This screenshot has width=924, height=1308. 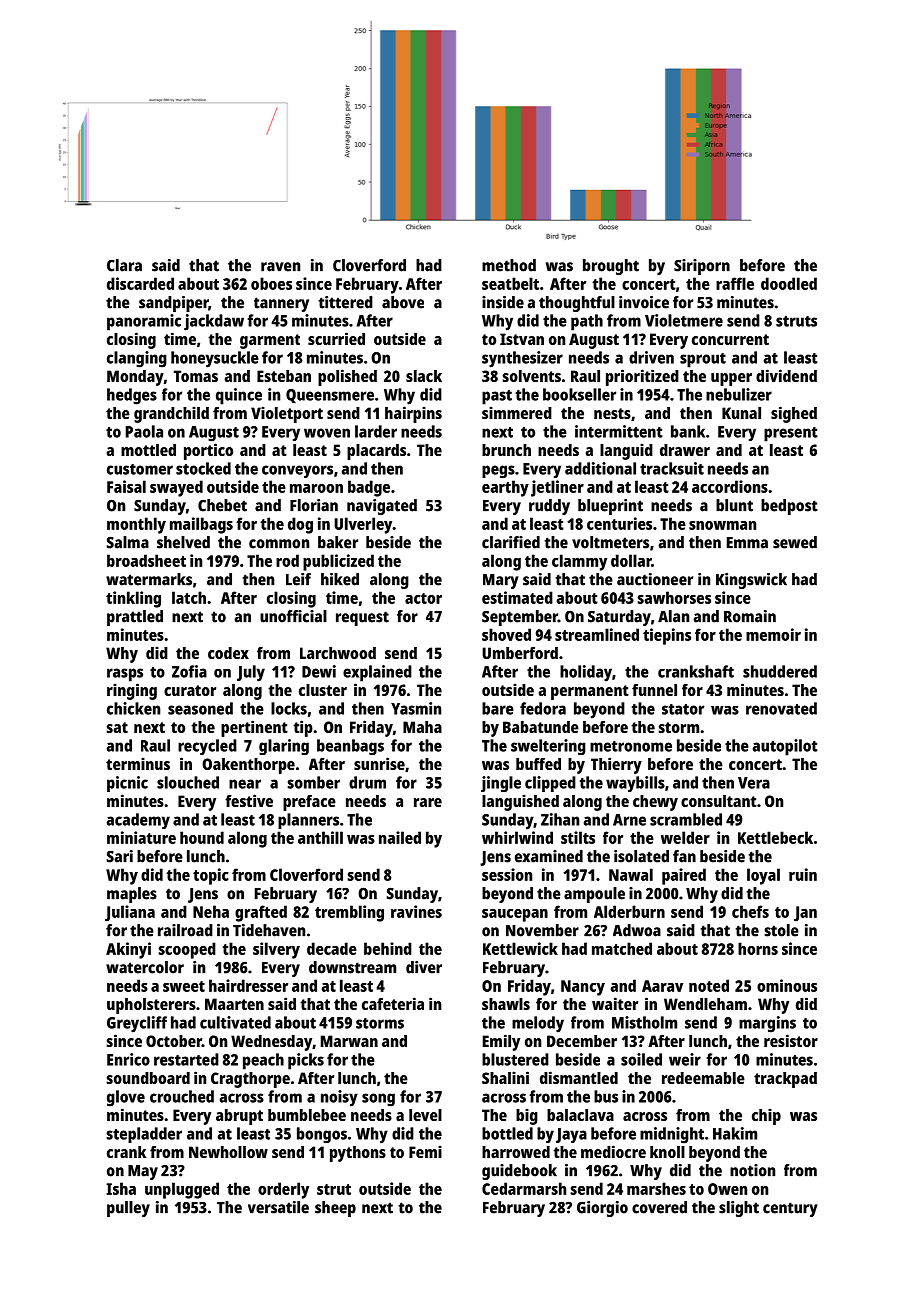 What do you see at coordinates (685, 450) in the screenshot?
I see `drawer` at bounding box center [685, 450].
